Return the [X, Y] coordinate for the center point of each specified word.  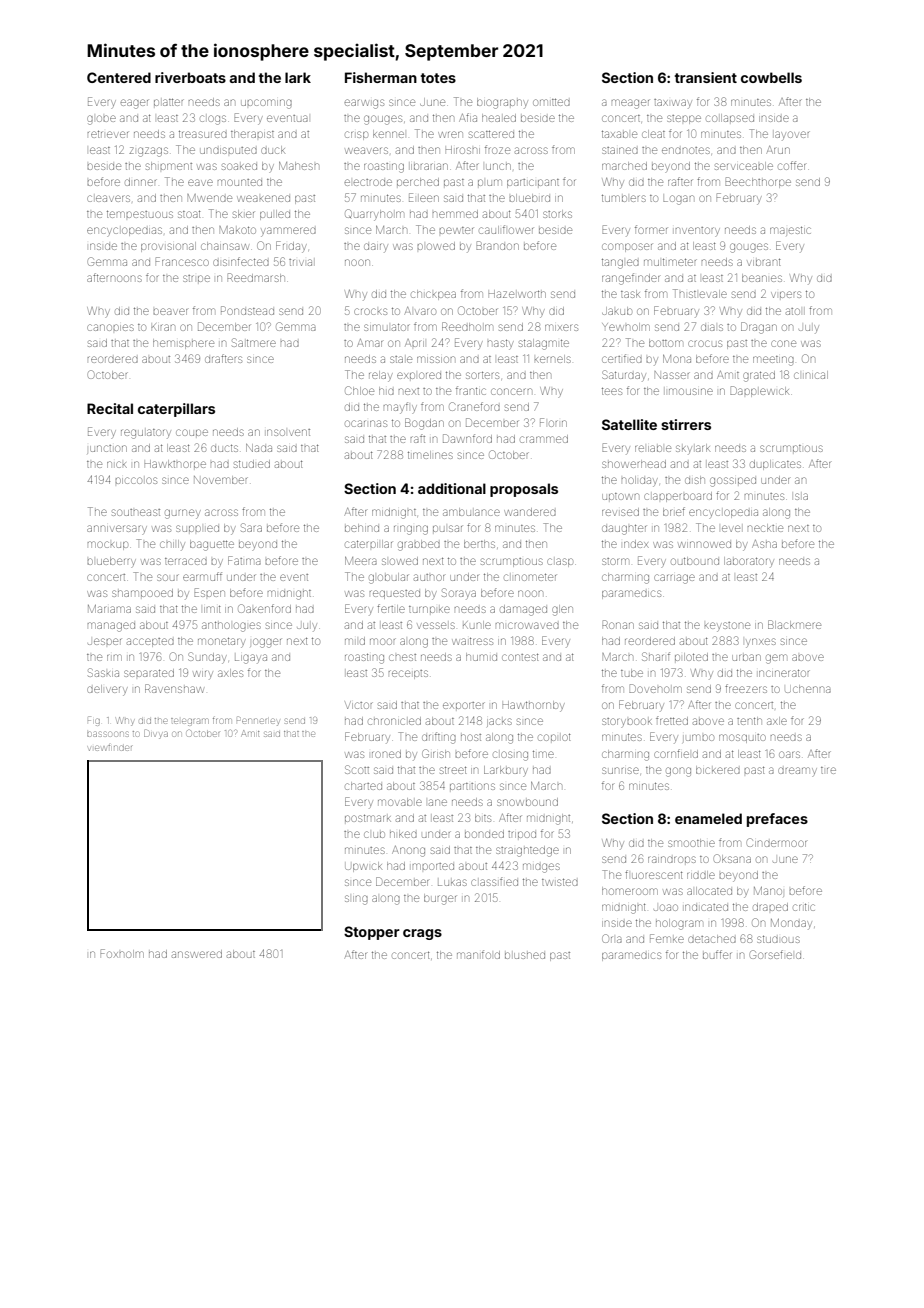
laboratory [749, 561]
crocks [370, 311]
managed [111, 627]
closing [510, 756]
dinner [141, 182]
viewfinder [110, 748]
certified [622, 358]
